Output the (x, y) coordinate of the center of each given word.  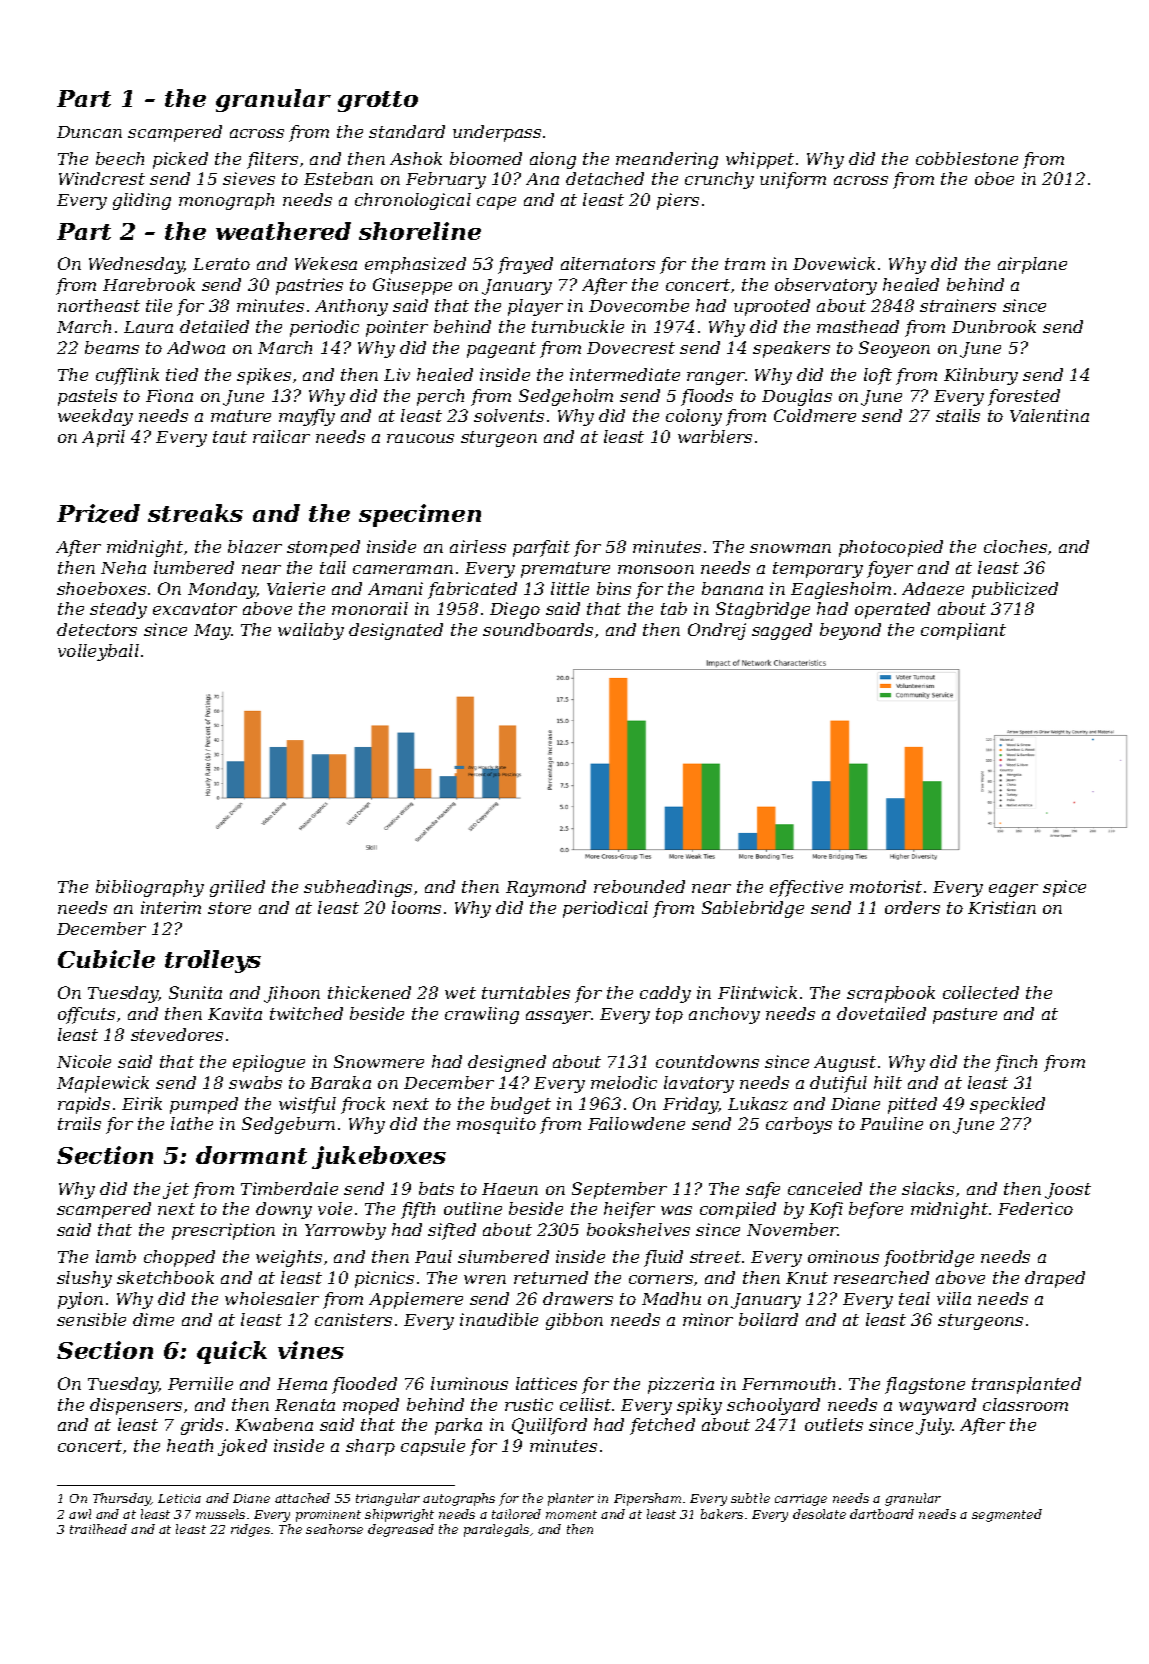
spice (1064, 888)
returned (551, 1277)
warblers (715, 436)
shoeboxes (101, 588)
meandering (667, 160)
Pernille (200, 1383)
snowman (790, 548)
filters (272, 160)
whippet (760, 160)
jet (176, 1190)
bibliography (150, 888)
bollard (768, 1319)
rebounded (639, 886)
